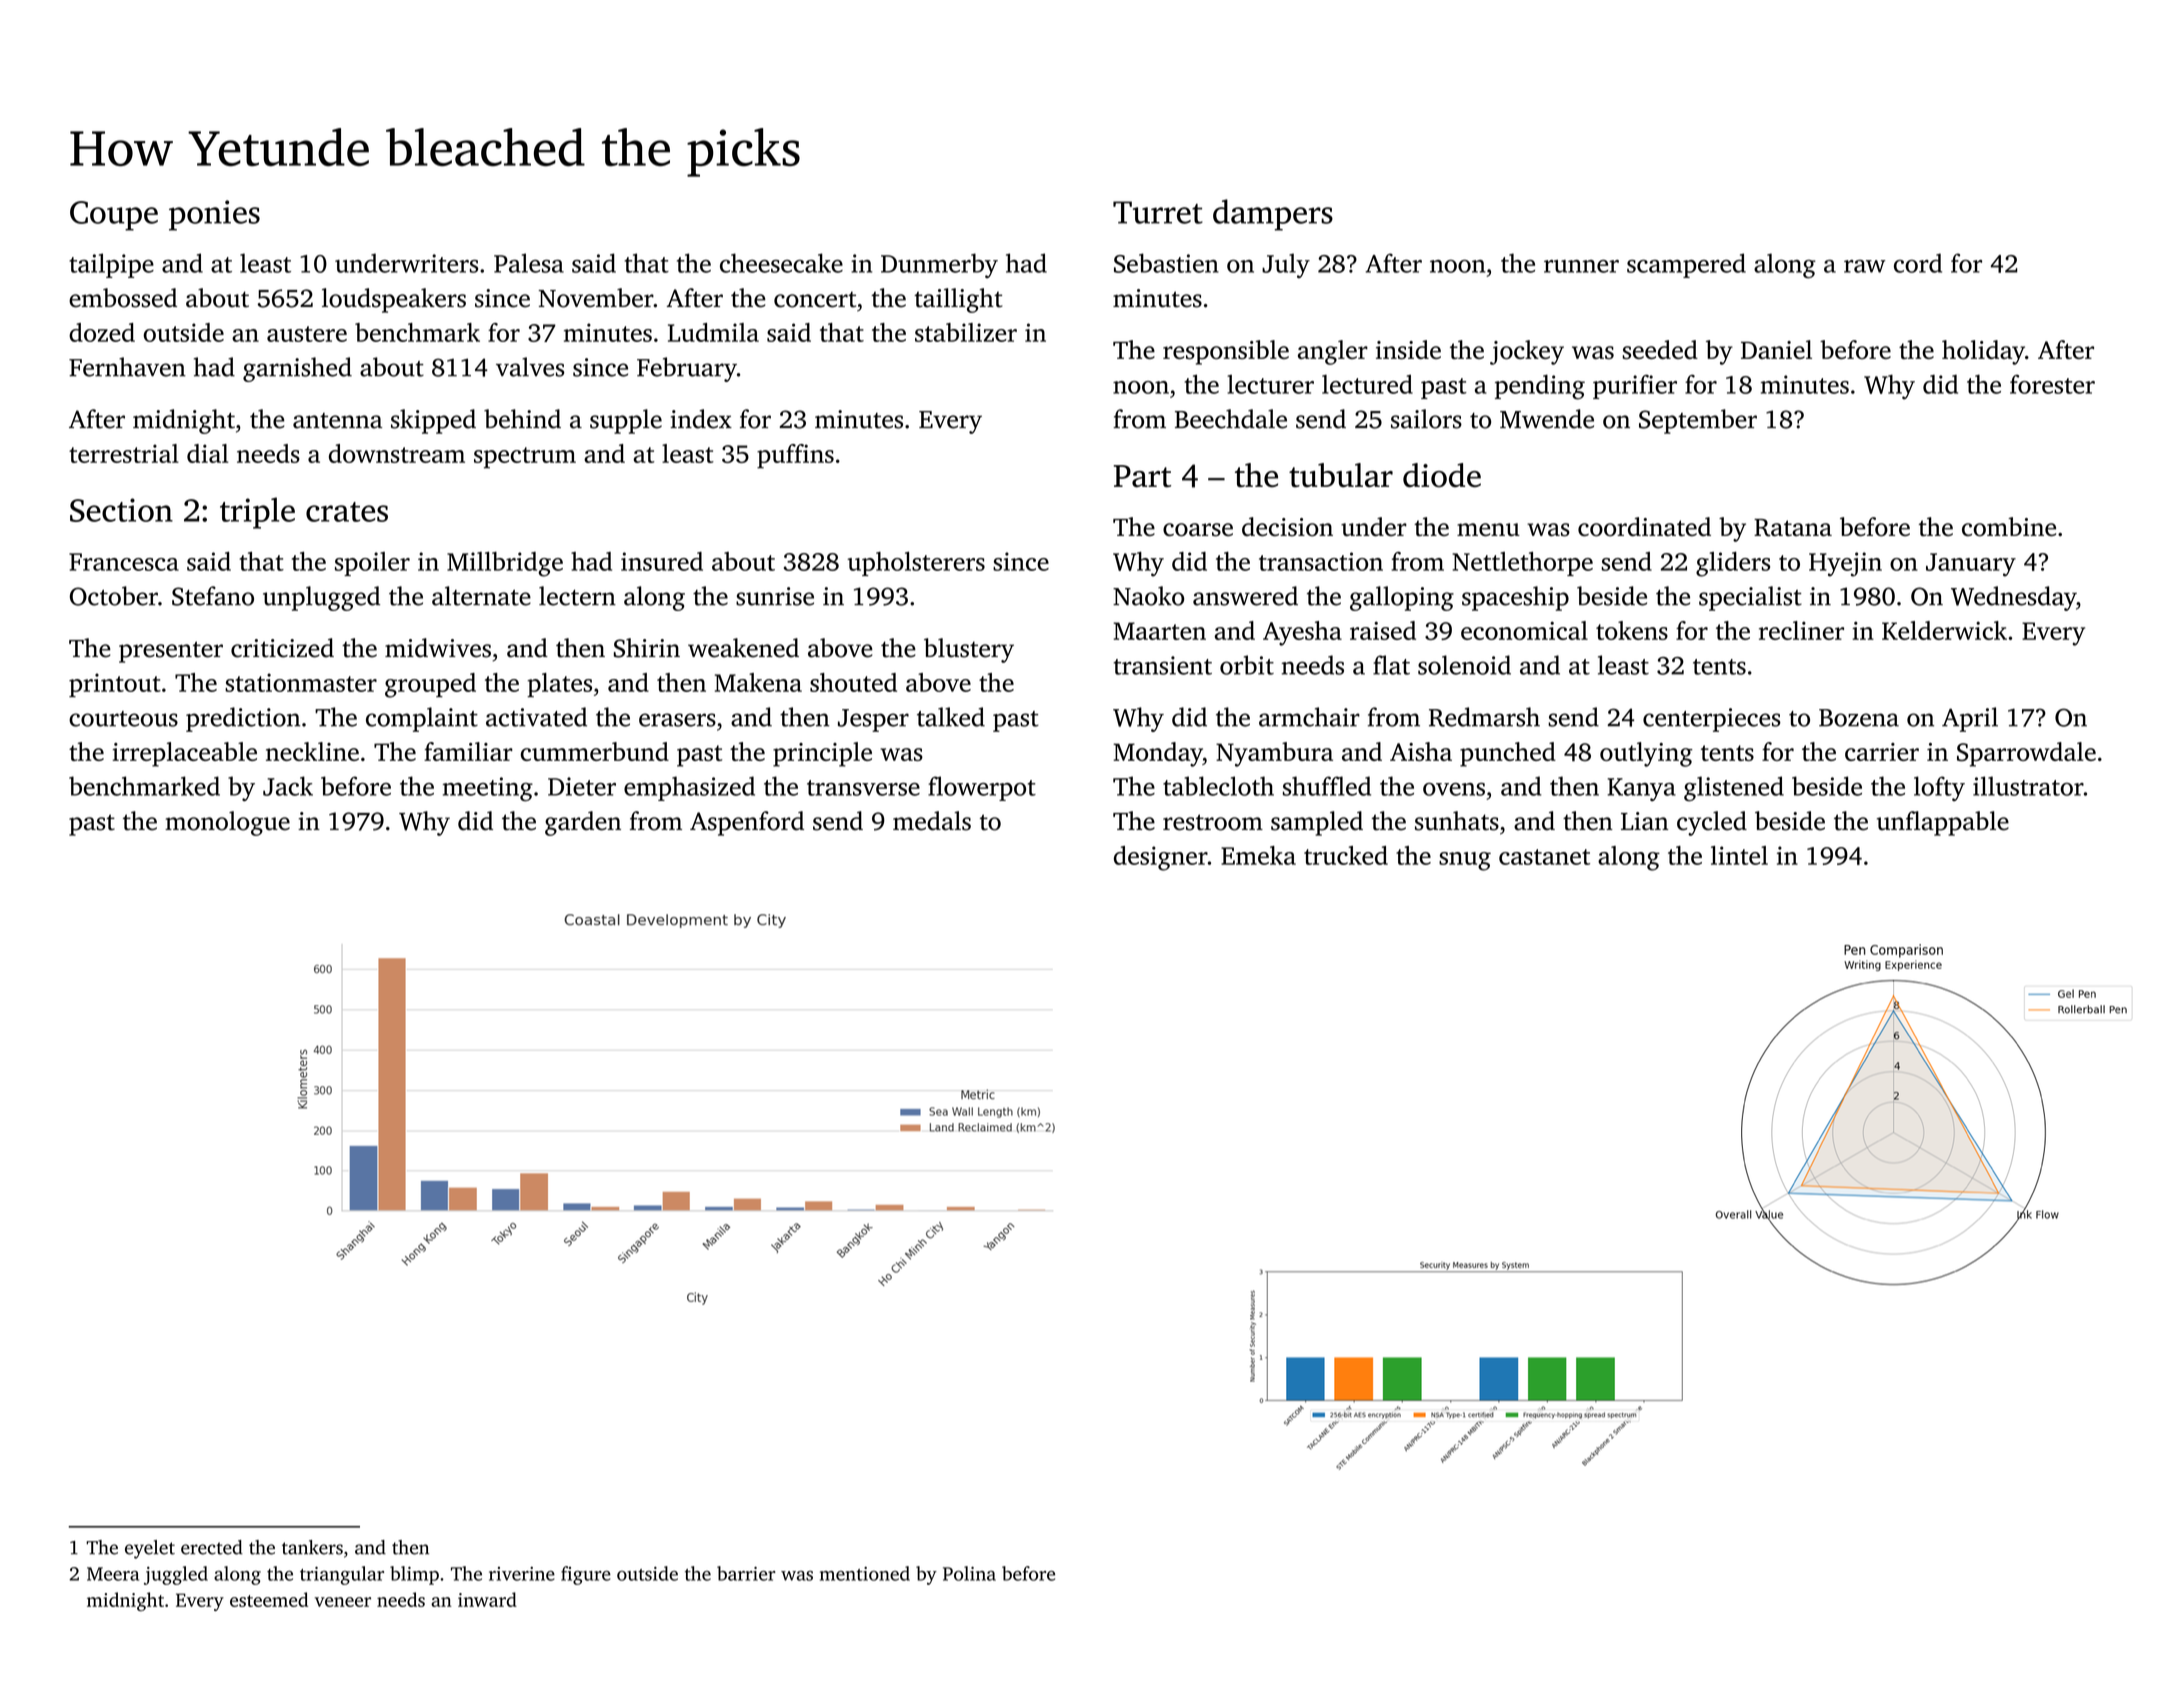 This image has height=1683, width=2178. Describe the element at coordinates (2009, 527) in the image. I see `combine` at that location.
